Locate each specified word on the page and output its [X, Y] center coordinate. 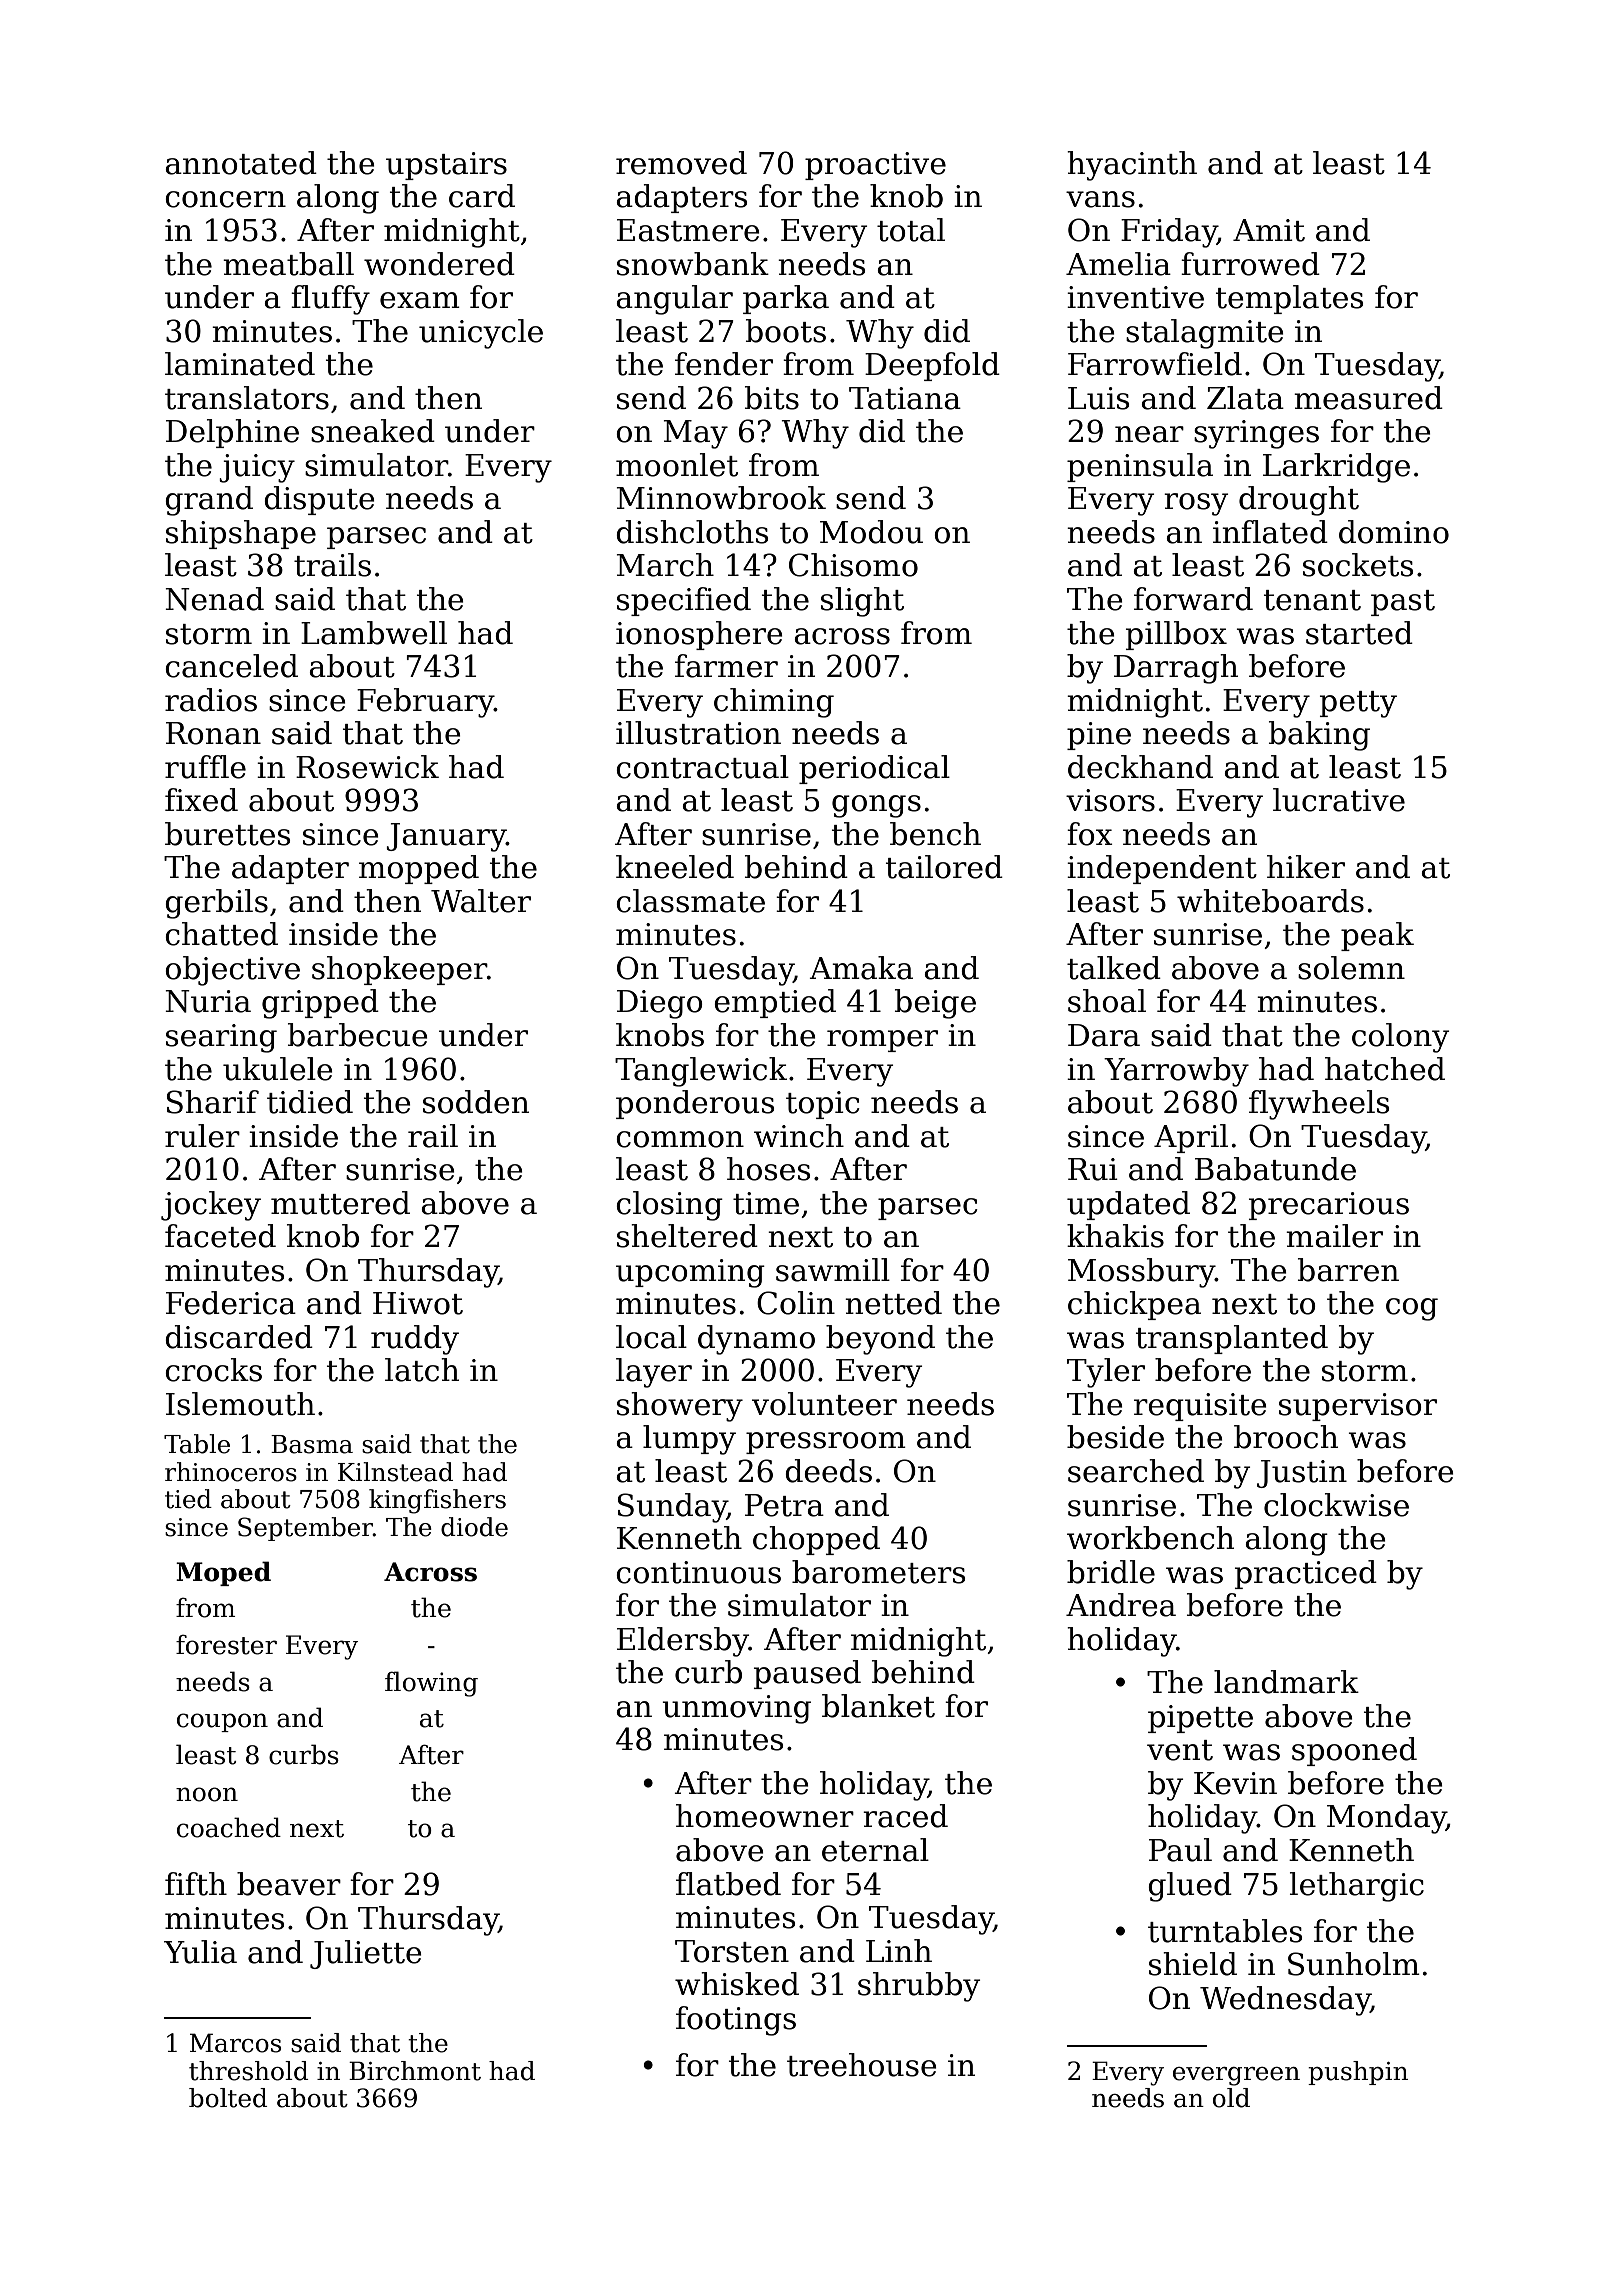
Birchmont [415, 2071]
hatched [1385, 1069]
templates [1289, 299]
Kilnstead [395, 1472]
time [766, 1203]
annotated [241, 163]
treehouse [862, 2065]
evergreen [1236, 2076]
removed [681, 163]
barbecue [358, 1035]
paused [807, 1674]
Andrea [1121, 1605]
